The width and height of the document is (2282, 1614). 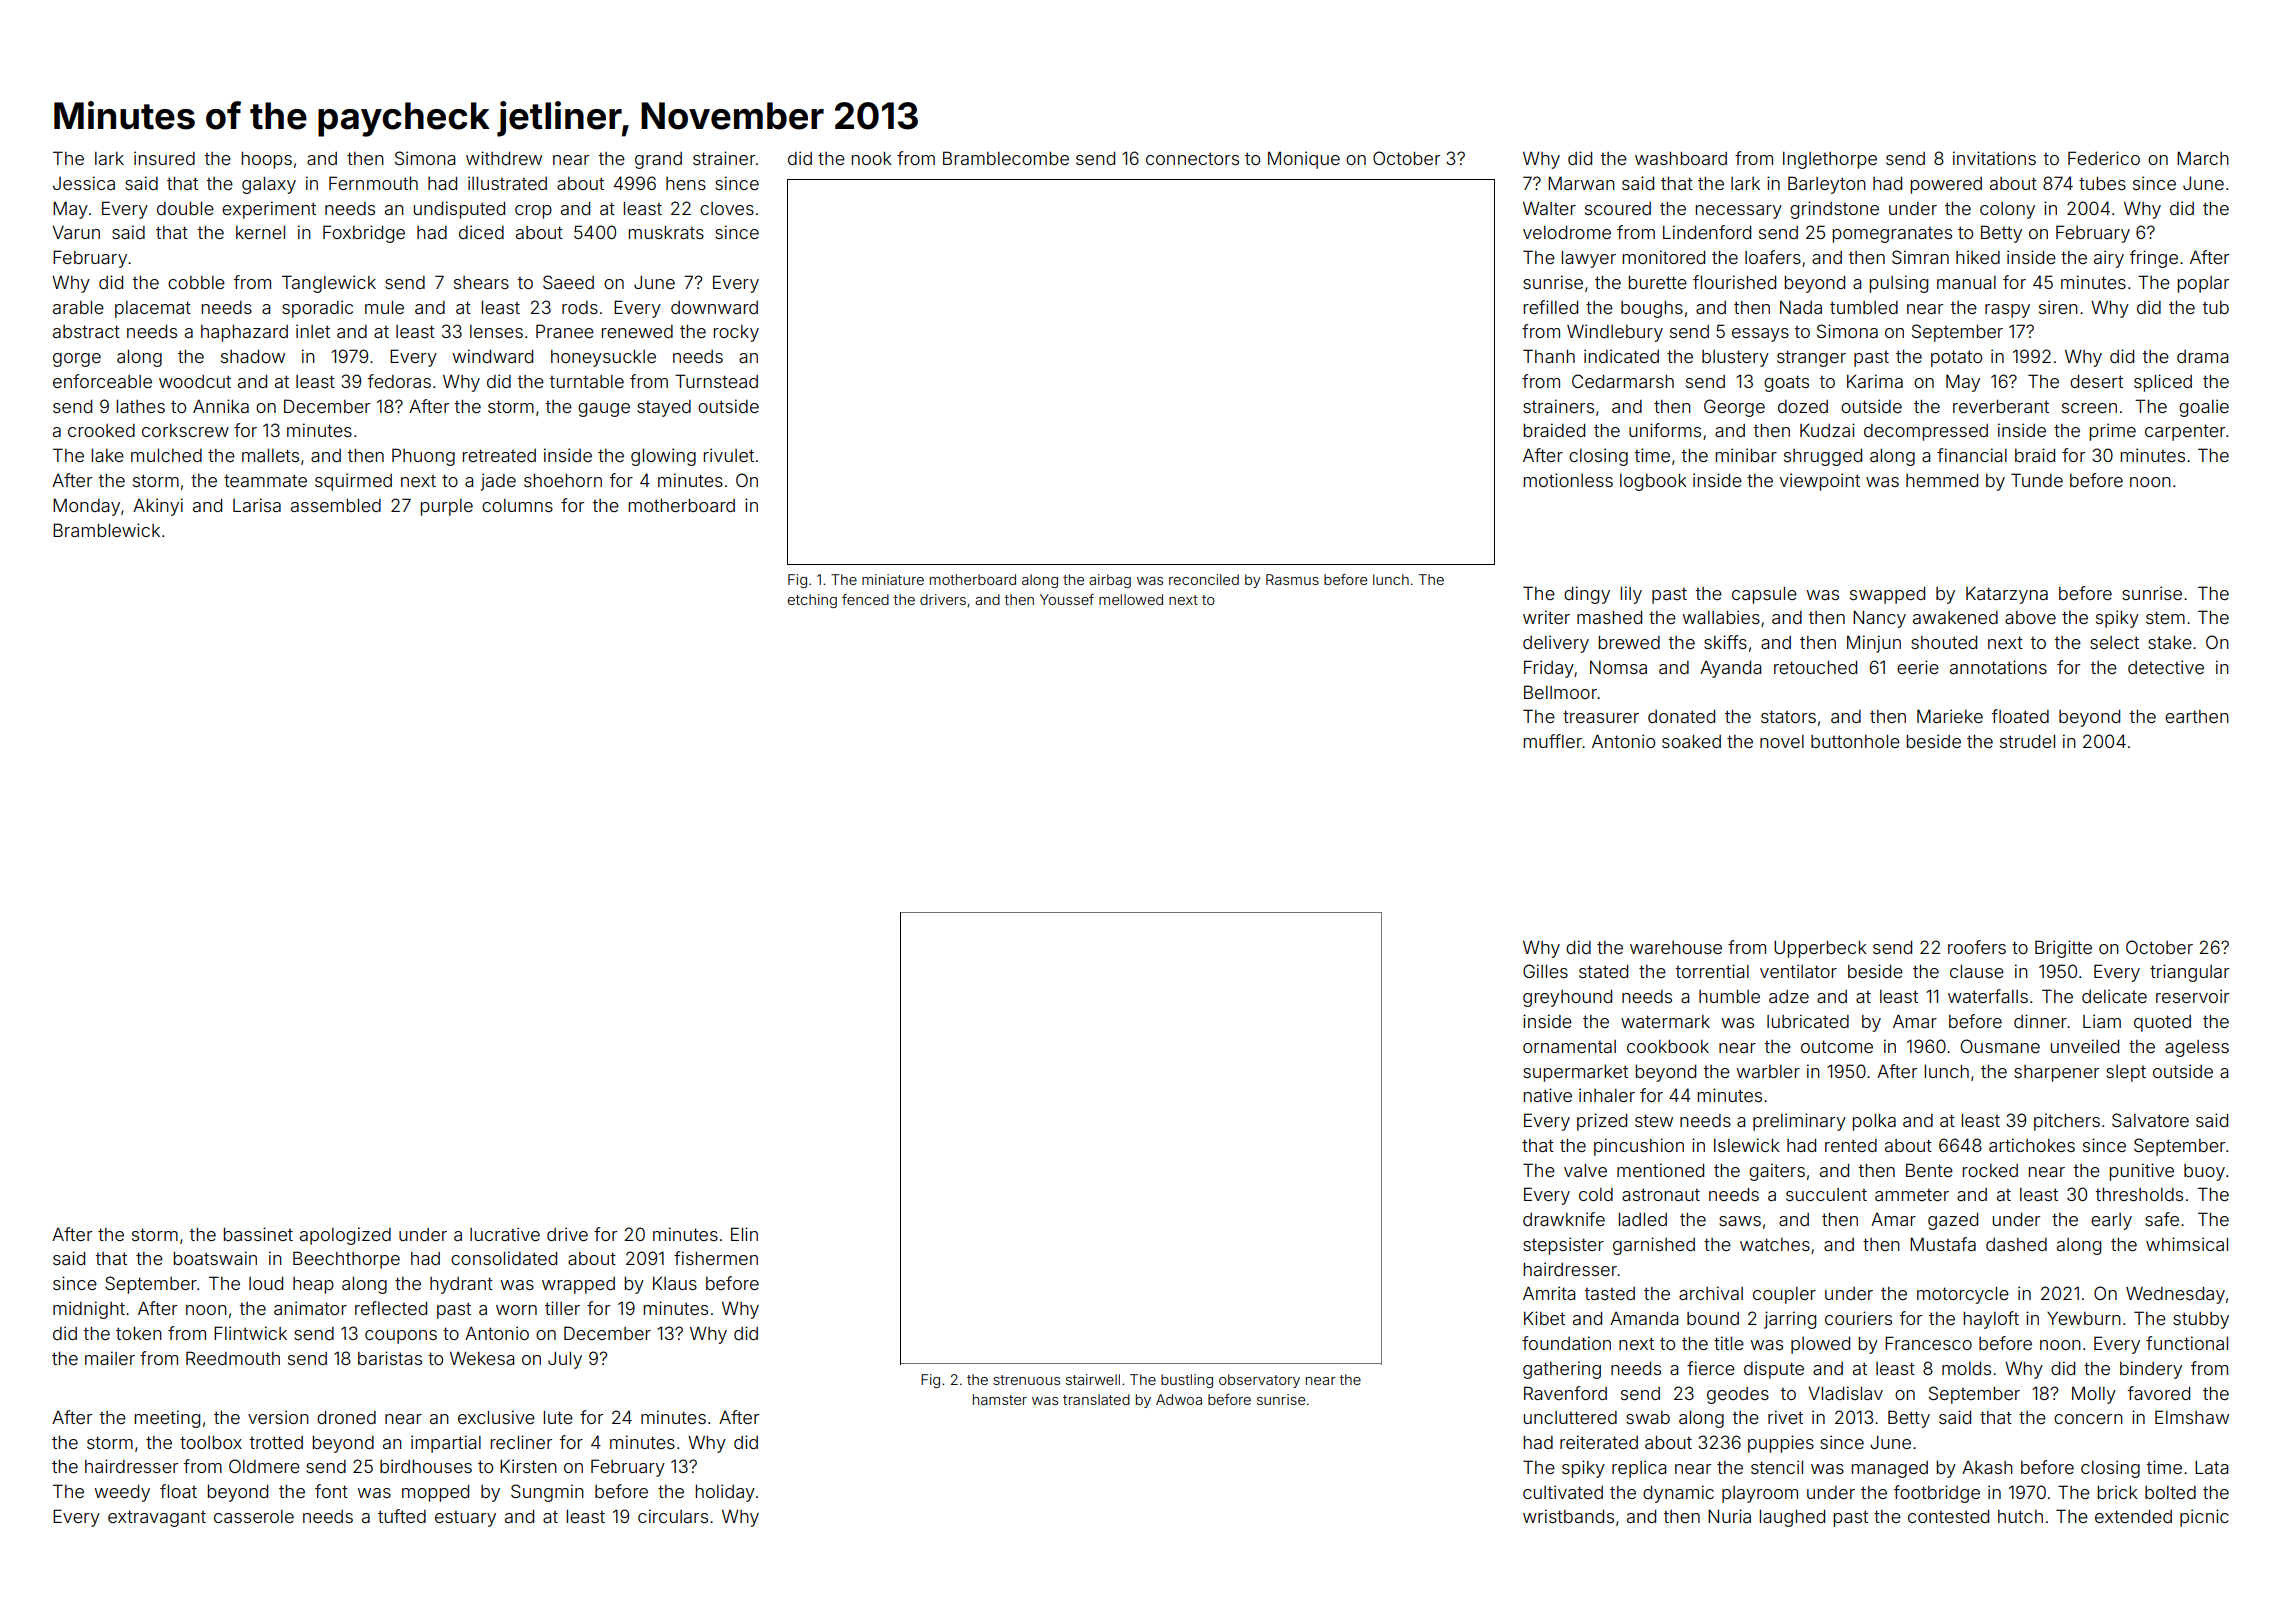 What do you see at coordinates (865, 599) in the document?
I see `fenced` at bounding box center [865, 599].
